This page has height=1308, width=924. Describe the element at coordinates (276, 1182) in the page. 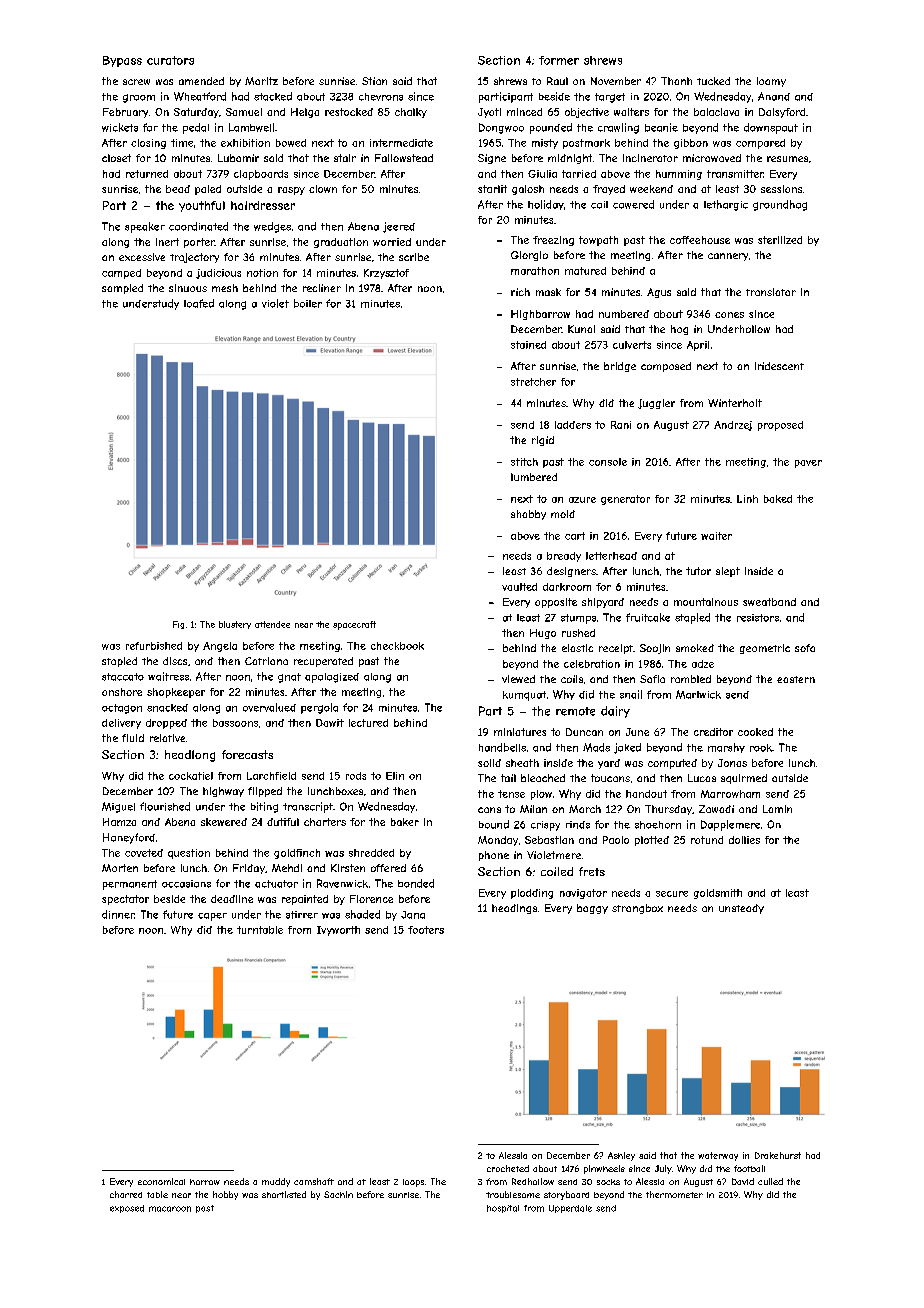

I see `muddy` at that location.
